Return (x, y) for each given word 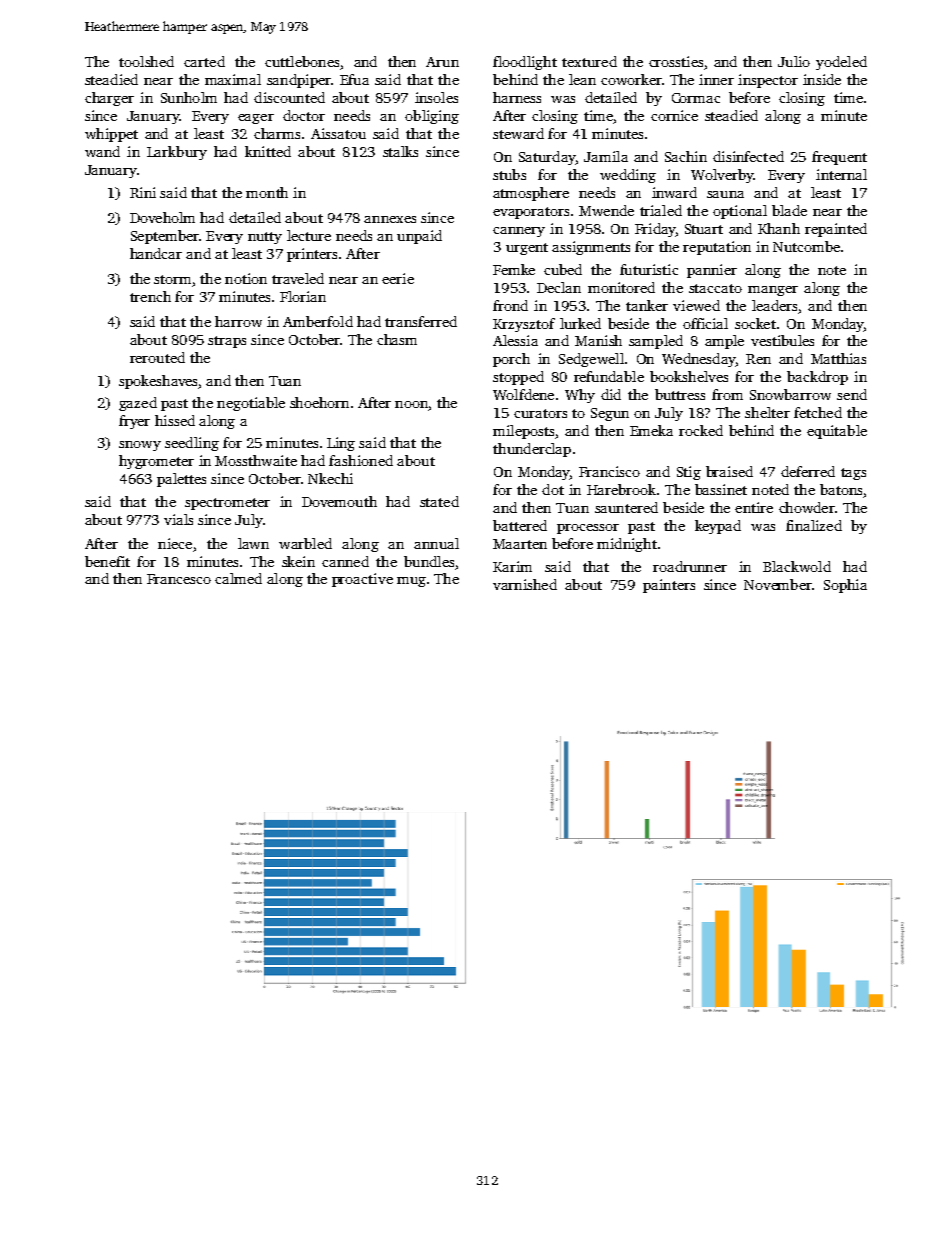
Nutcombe (806, 246)
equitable (837, 432)
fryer (134, 422)
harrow (238, 321)
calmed (238, 578)
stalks (400, 151)
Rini (143, 192)
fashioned (361, 460)
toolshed (146, 61)
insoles (436, 97)
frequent (839, 158)
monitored (621, 287)
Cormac (696, 98)
